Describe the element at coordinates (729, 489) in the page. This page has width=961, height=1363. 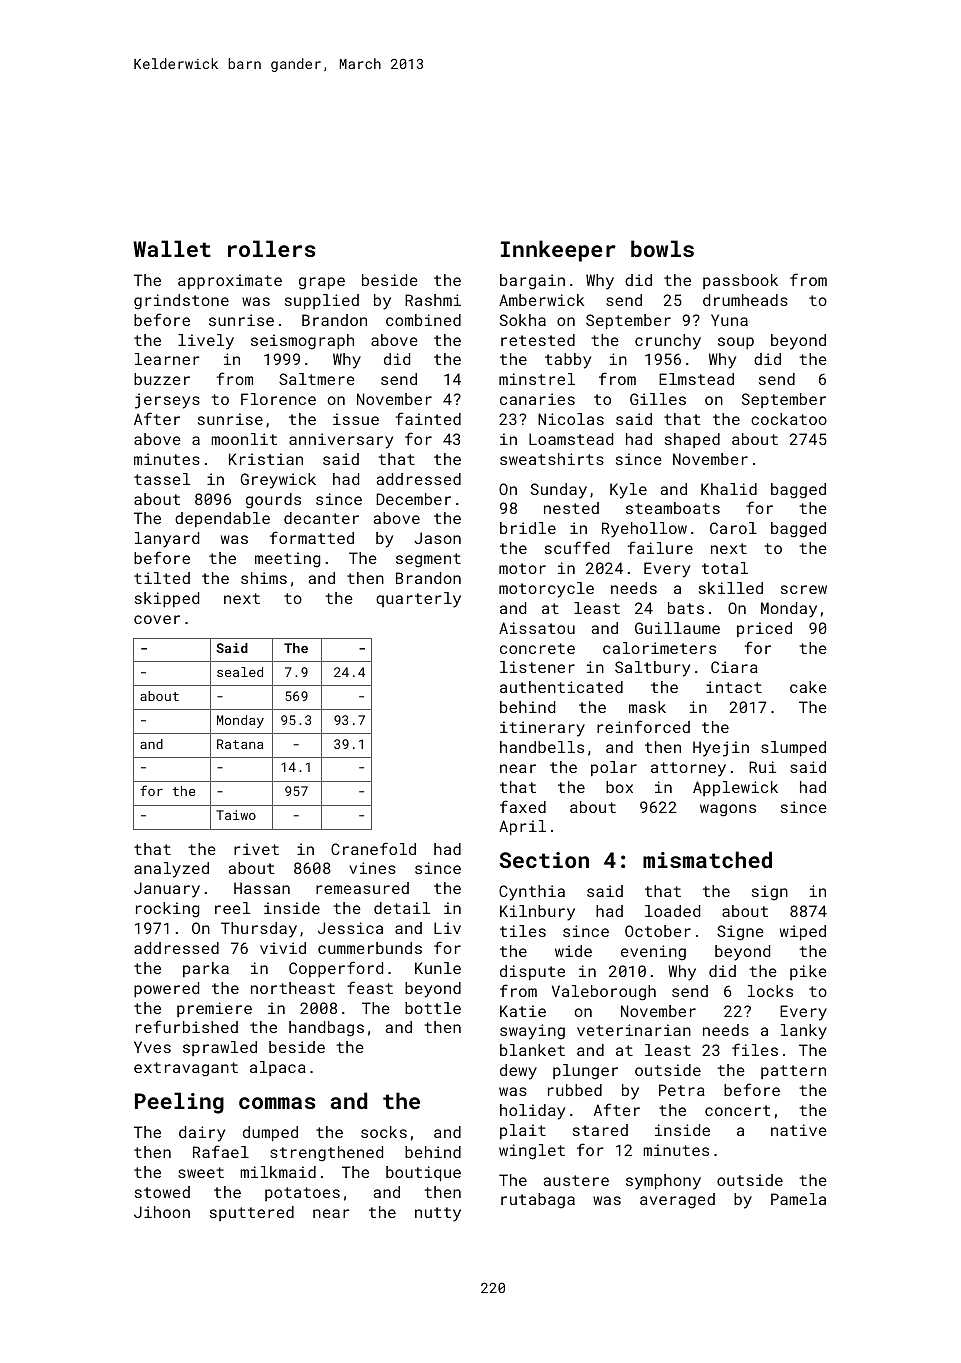
I see `Khalid` at that location.
